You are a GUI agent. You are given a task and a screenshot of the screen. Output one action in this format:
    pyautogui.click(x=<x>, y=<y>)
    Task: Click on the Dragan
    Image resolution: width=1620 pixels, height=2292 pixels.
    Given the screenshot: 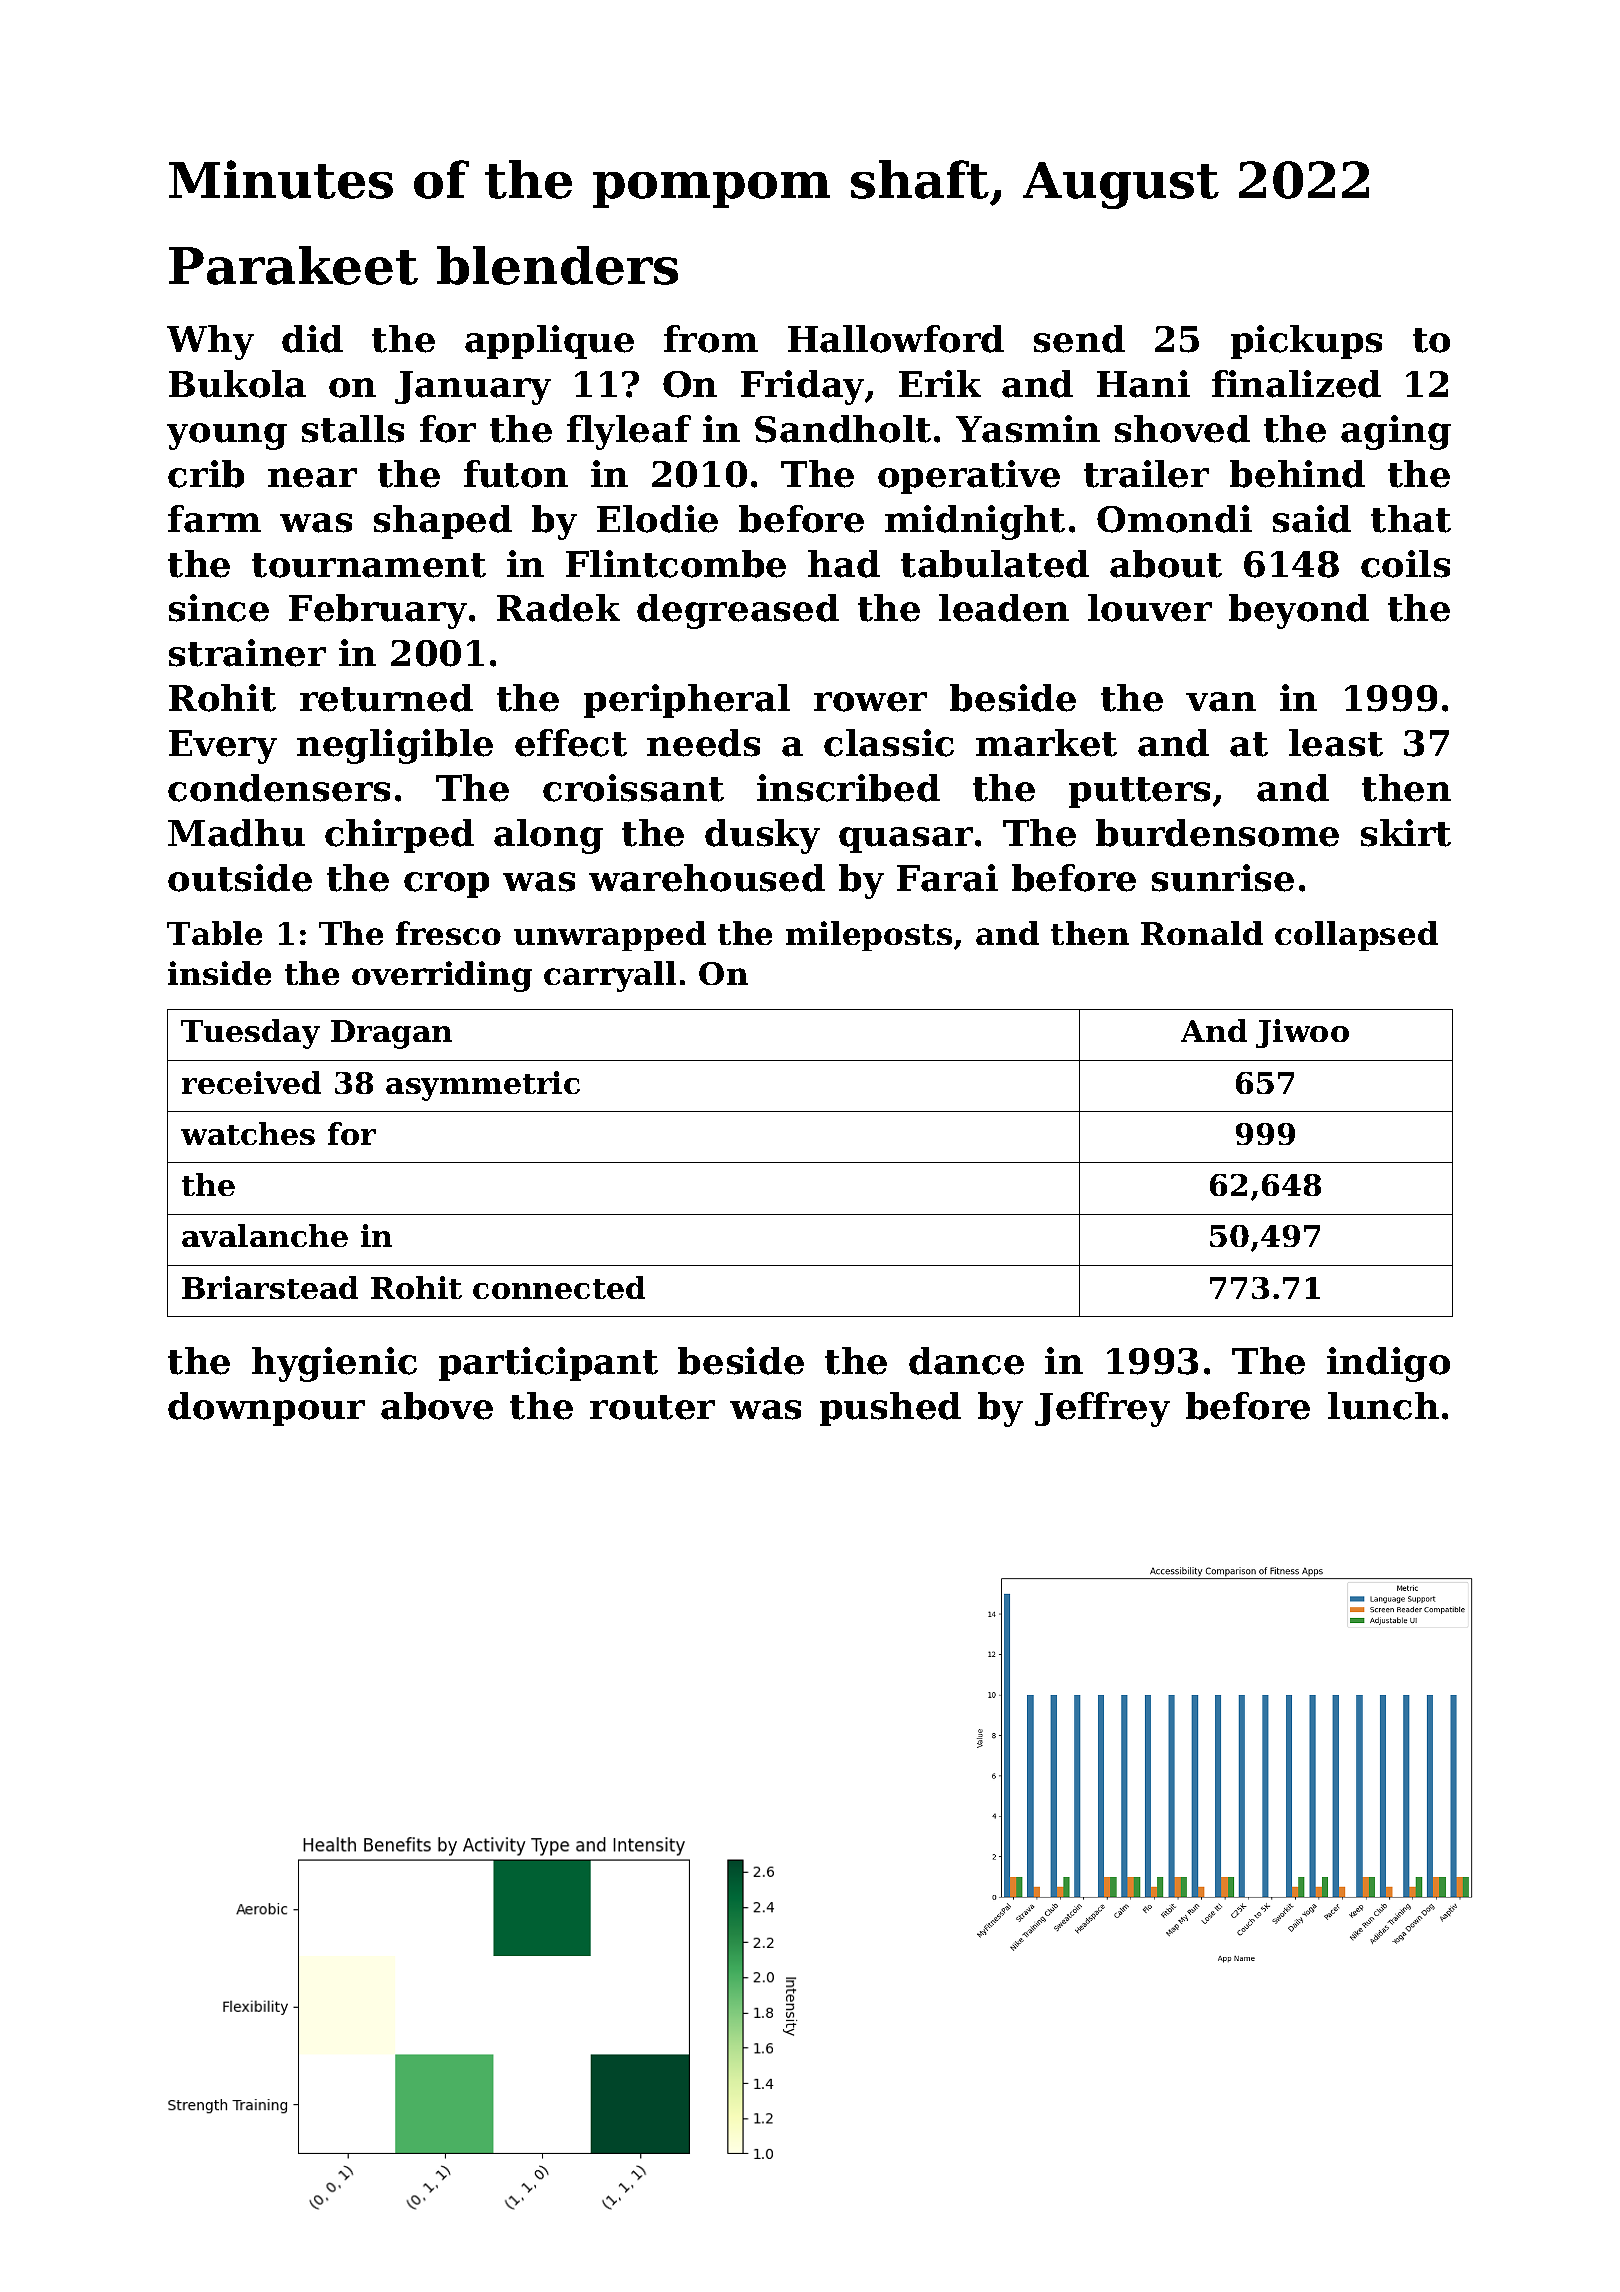 What is the action you would take?
    pyautogui.click(x=391, y=1034)
